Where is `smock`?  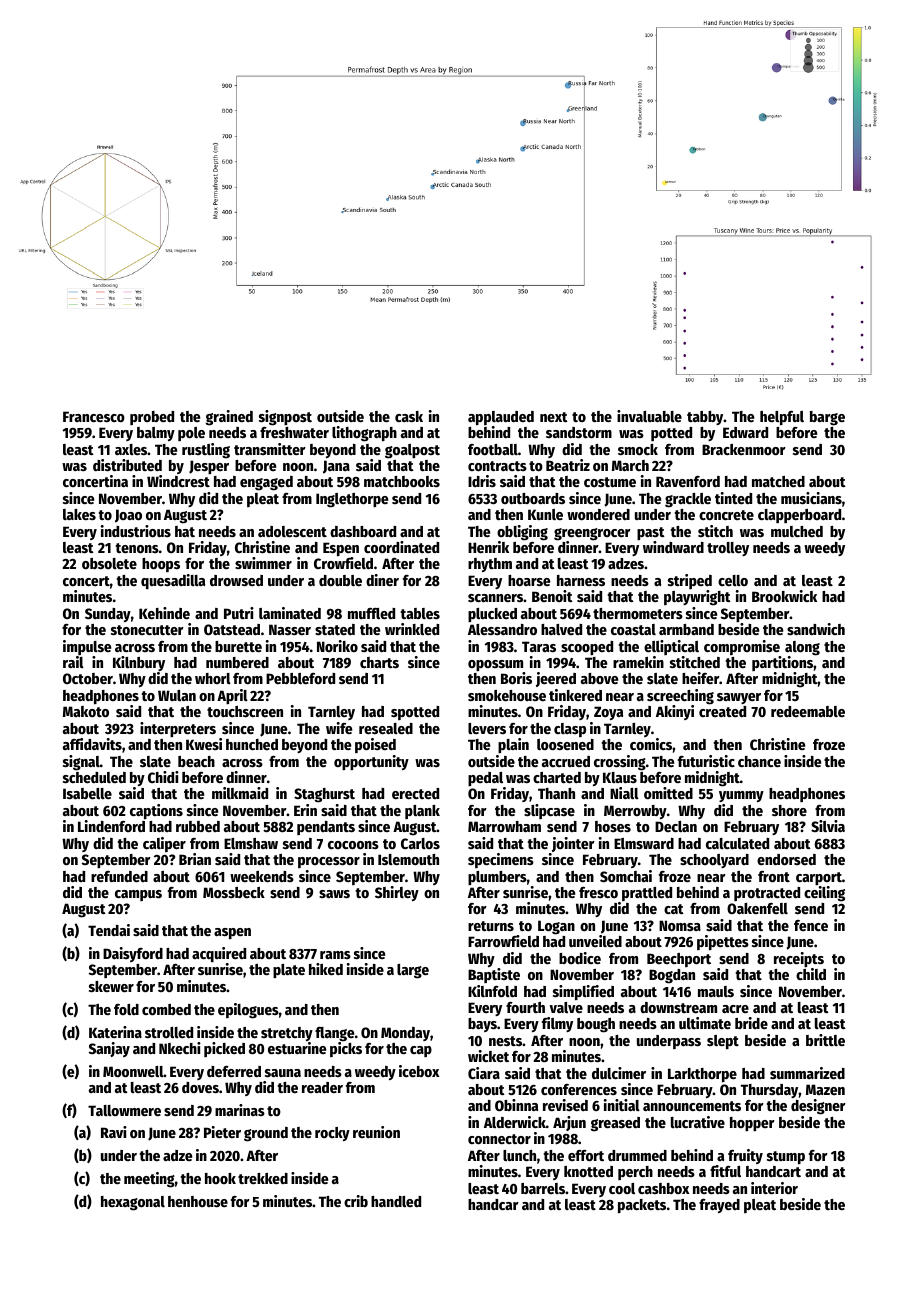 smock is located at coordinates (638, 449).
